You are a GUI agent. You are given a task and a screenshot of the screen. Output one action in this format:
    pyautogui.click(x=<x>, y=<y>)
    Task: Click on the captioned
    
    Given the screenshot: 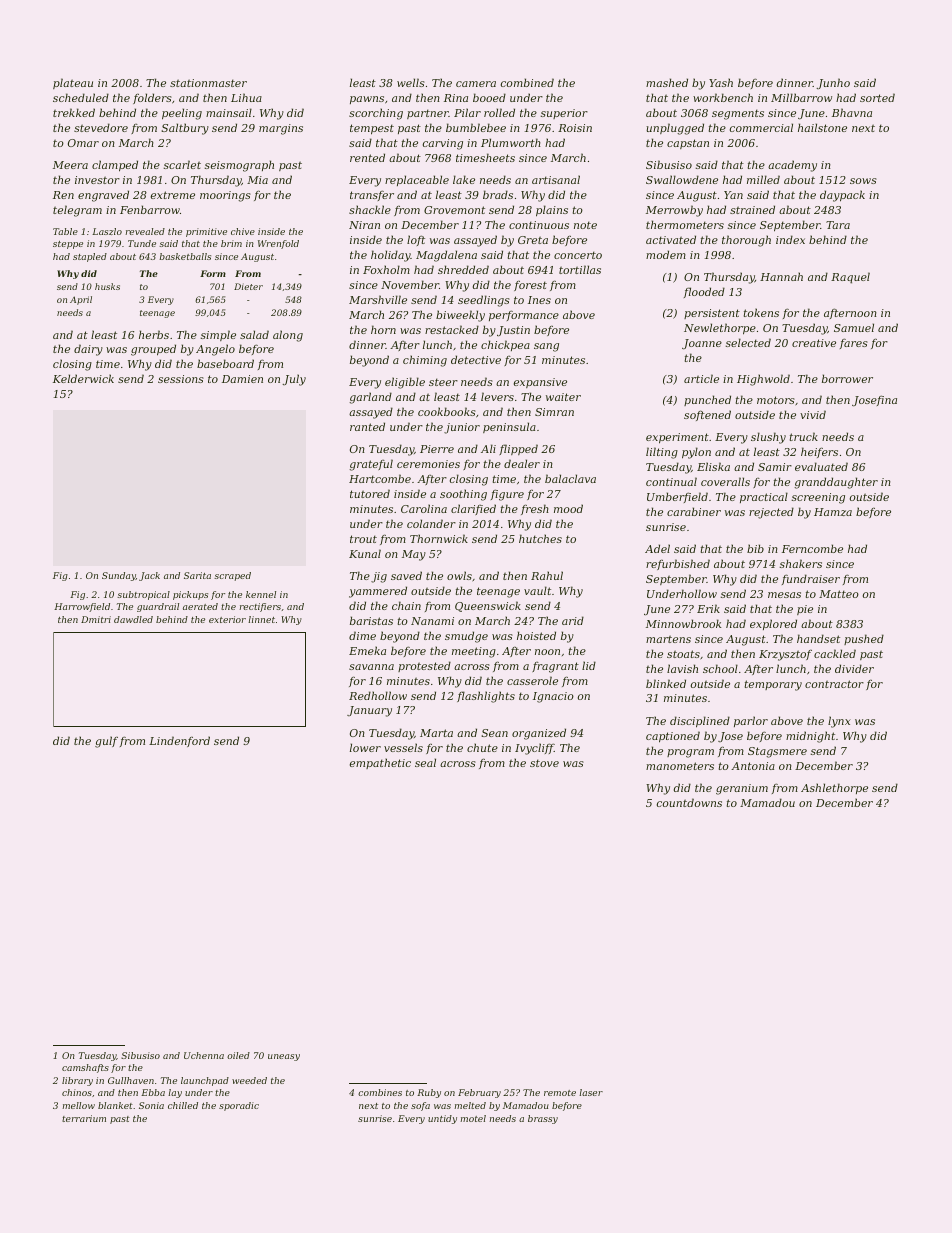 What is the action you would take?
    pyautogui.click(x=673, y=737)
